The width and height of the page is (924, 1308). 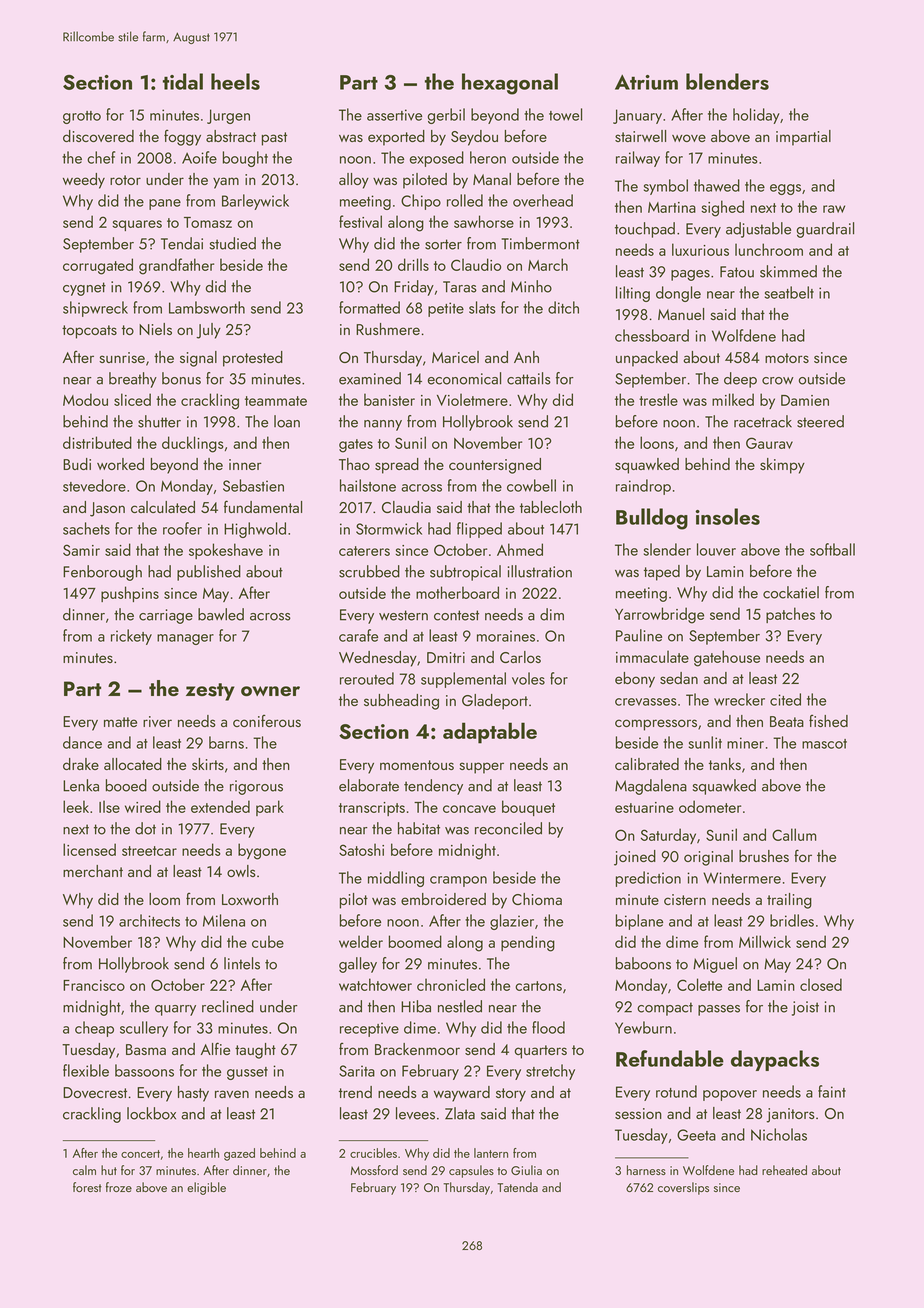 I want to click on owls, so click(x=241, y=871).
